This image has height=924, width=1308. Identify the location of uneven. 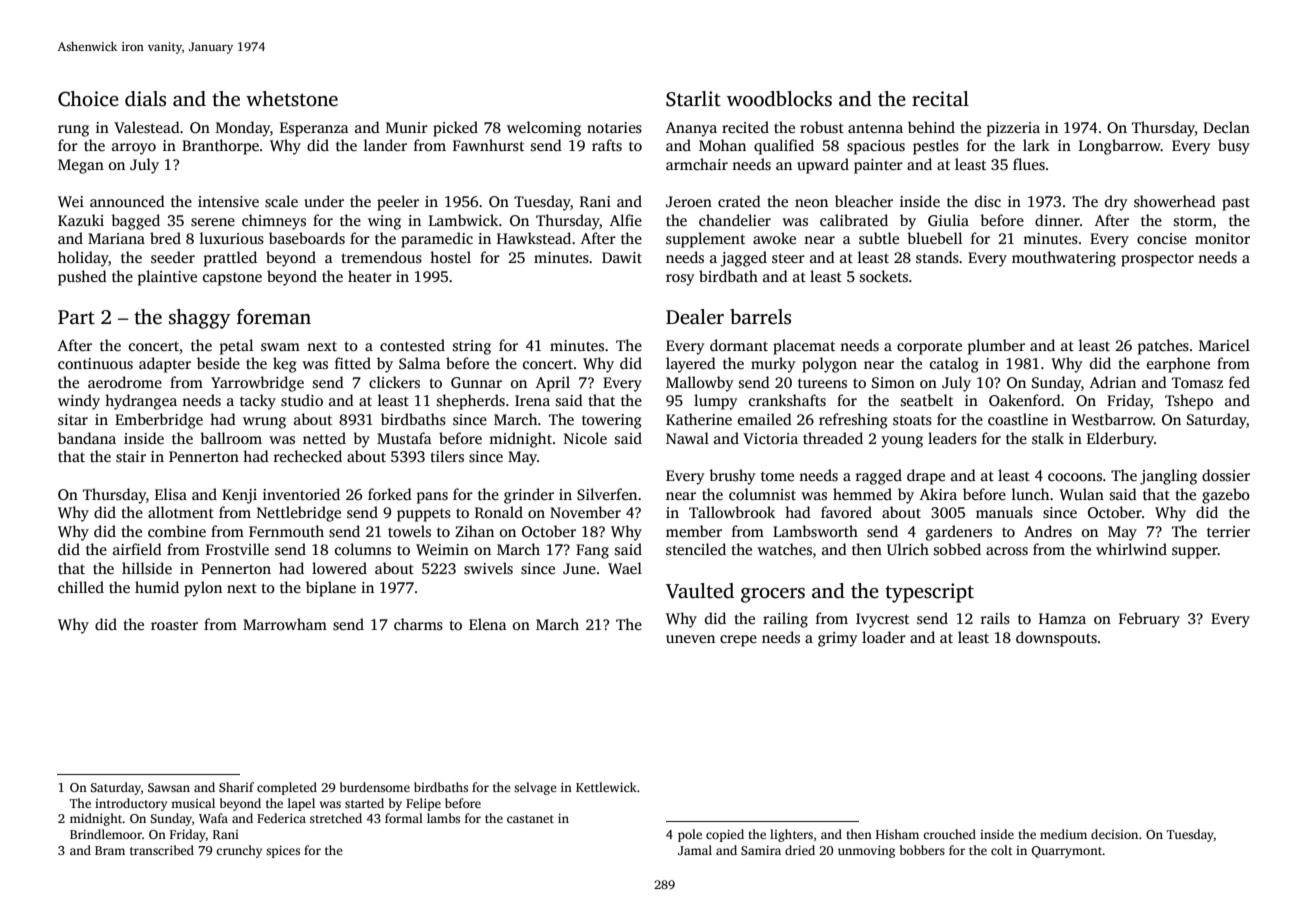
(690, 639).
